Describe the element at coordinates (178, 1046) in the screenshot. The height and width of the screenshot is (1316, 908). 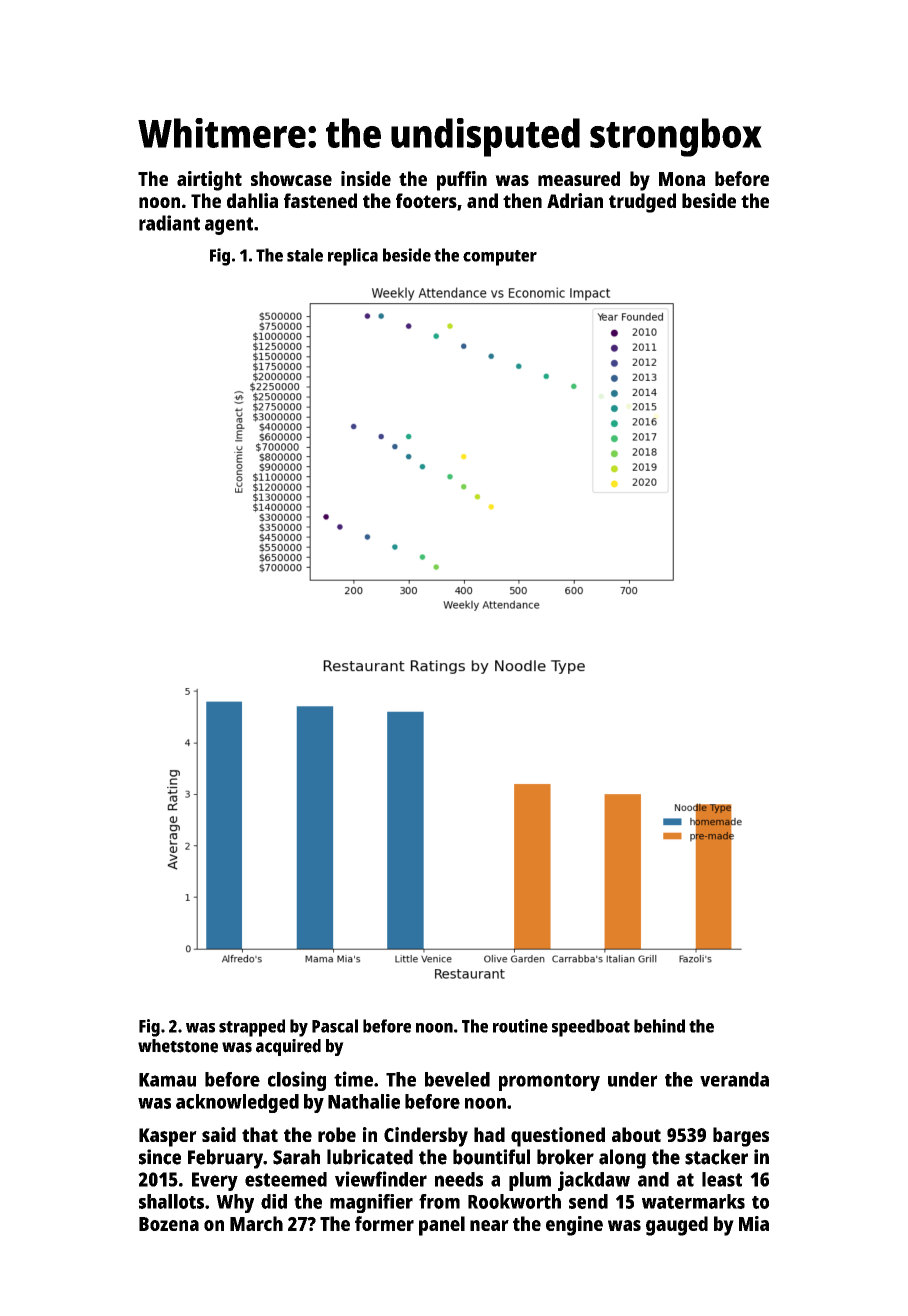
I see `whetstone` at that location.
